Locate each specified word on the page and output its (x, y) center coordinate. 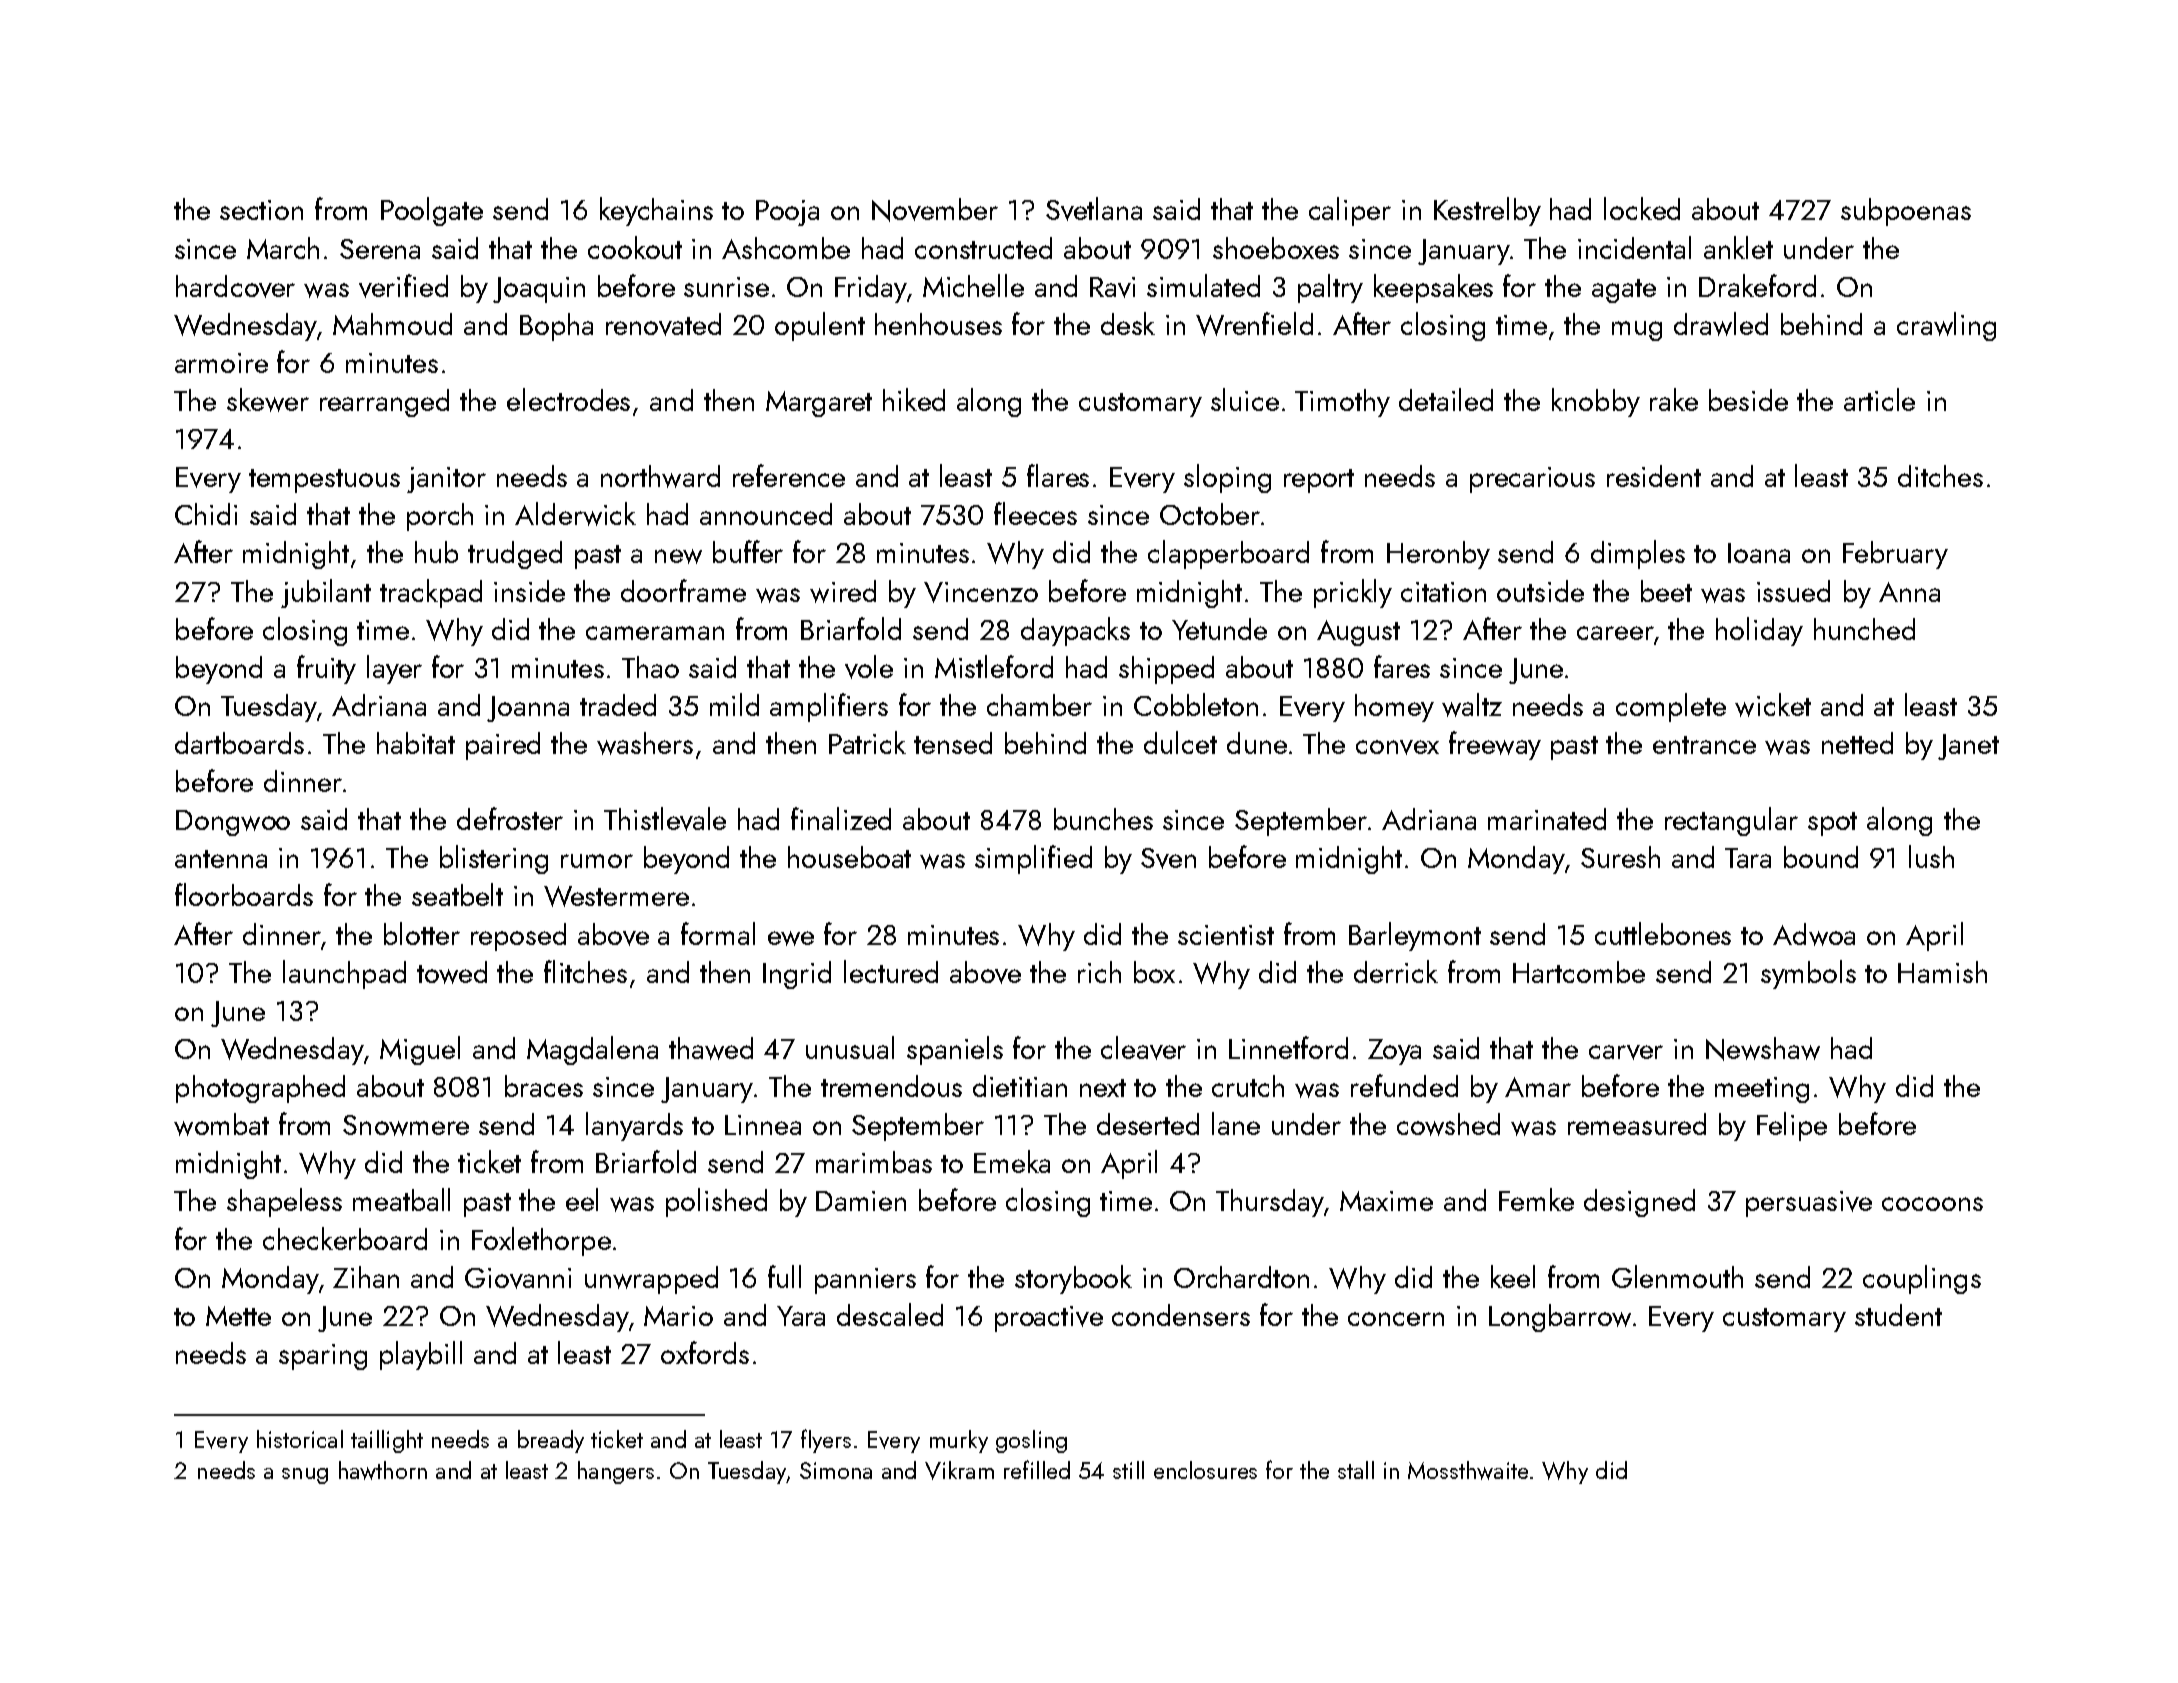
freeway (1495, 745)
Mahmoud (392, 324)
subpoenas (1906, 212)
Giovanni (518, 1278)
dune (1257, 743)
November (935, 210)
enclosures (1205, 1470)
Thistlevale (665, 819)
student (1898, 1315)
